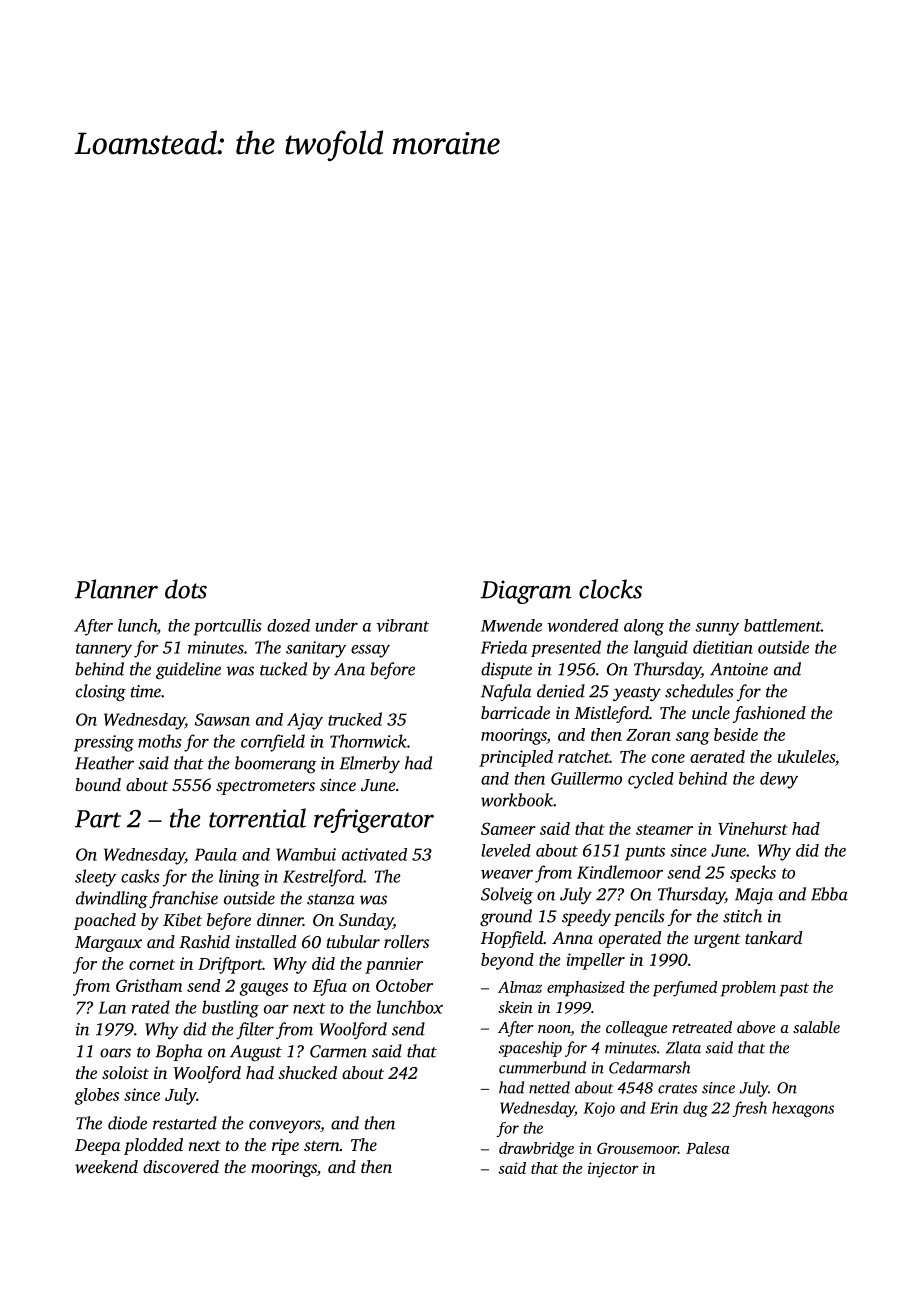  I want to click on drawbridge, so click(536, 1150).
